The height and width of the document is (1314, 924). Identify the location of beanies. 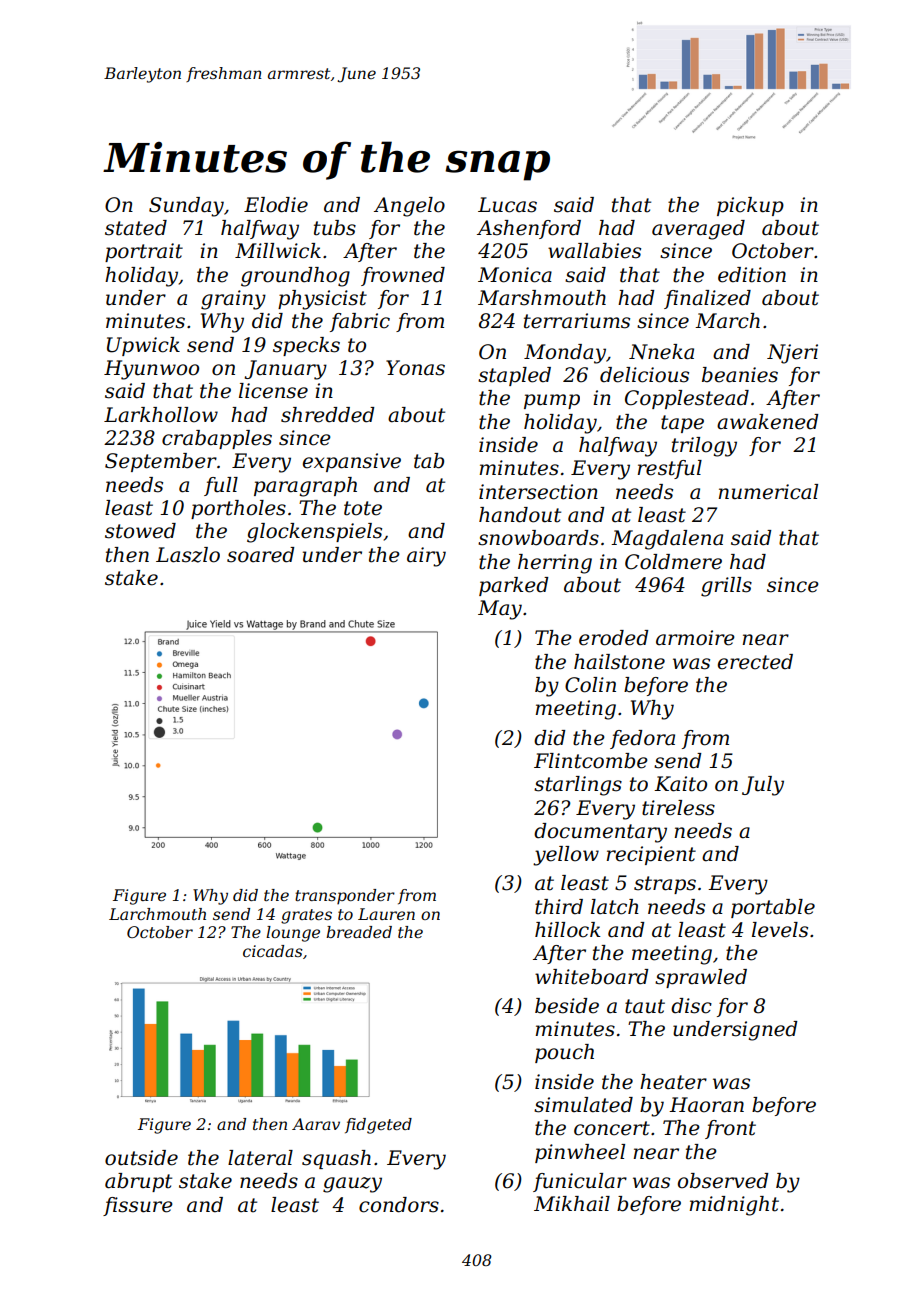
(740, 375).
